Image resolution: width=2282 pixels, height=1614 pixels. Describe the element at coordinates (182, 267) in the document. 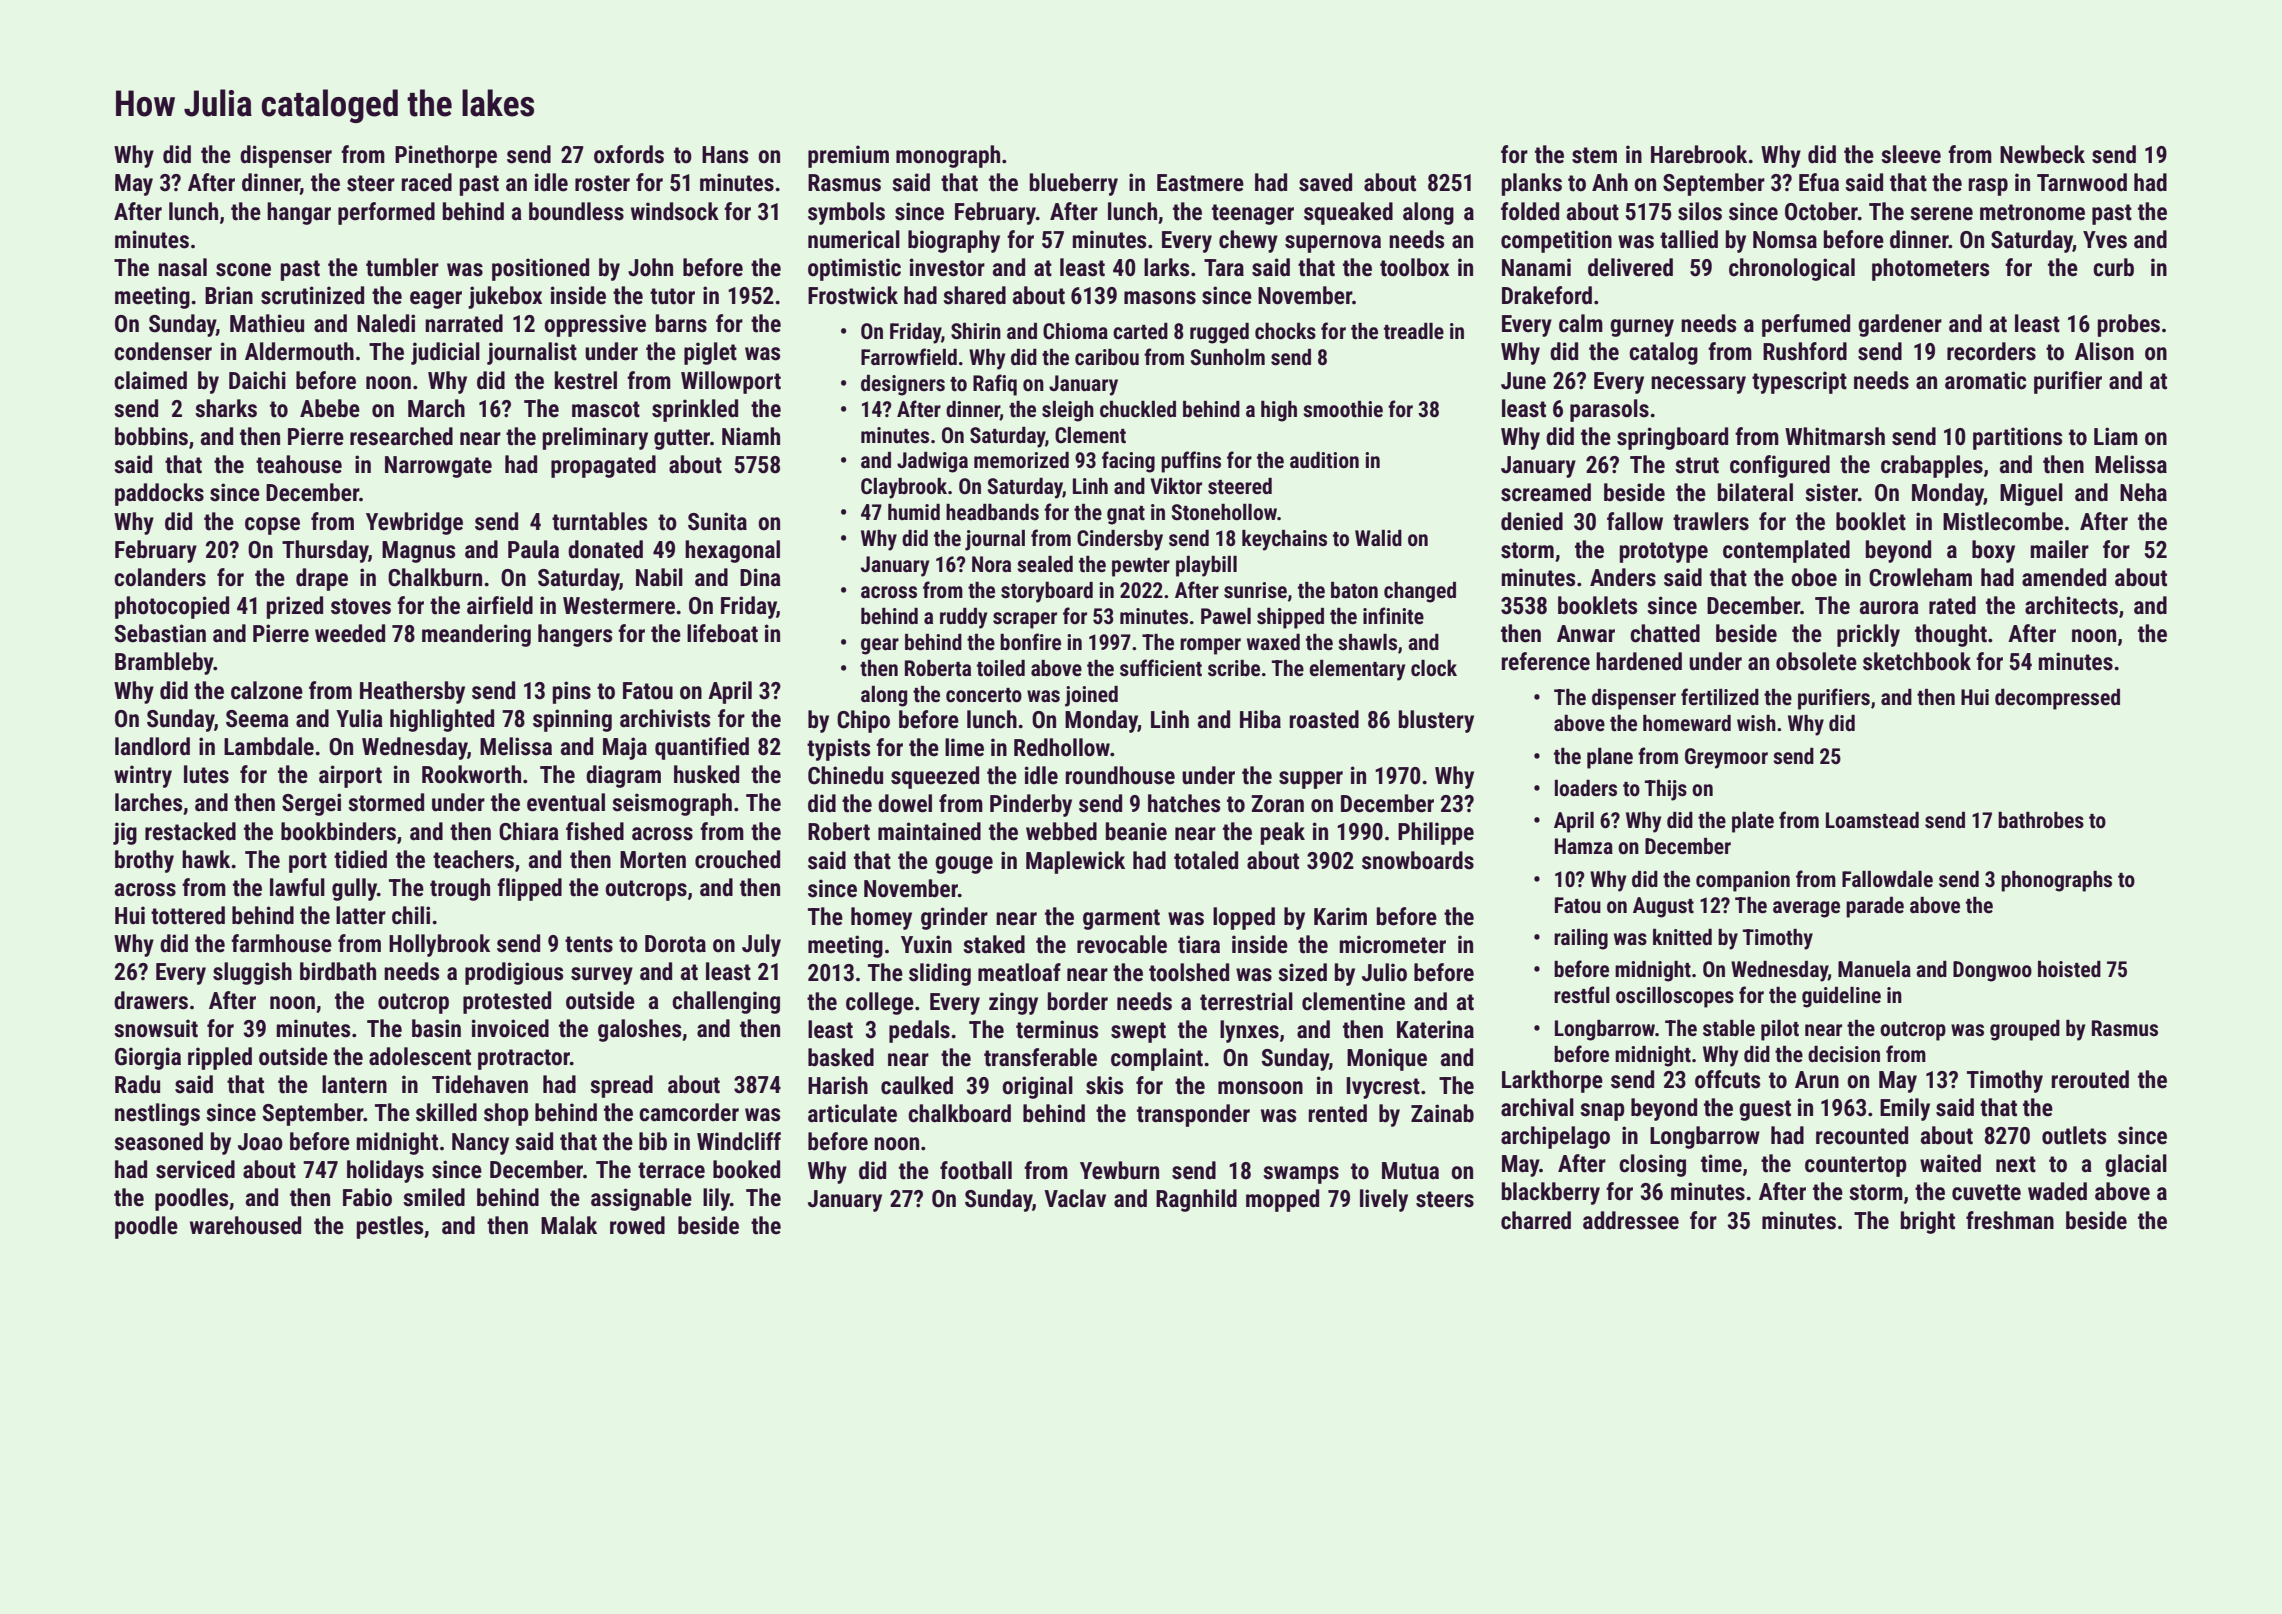

I see `nasal` at that location.
